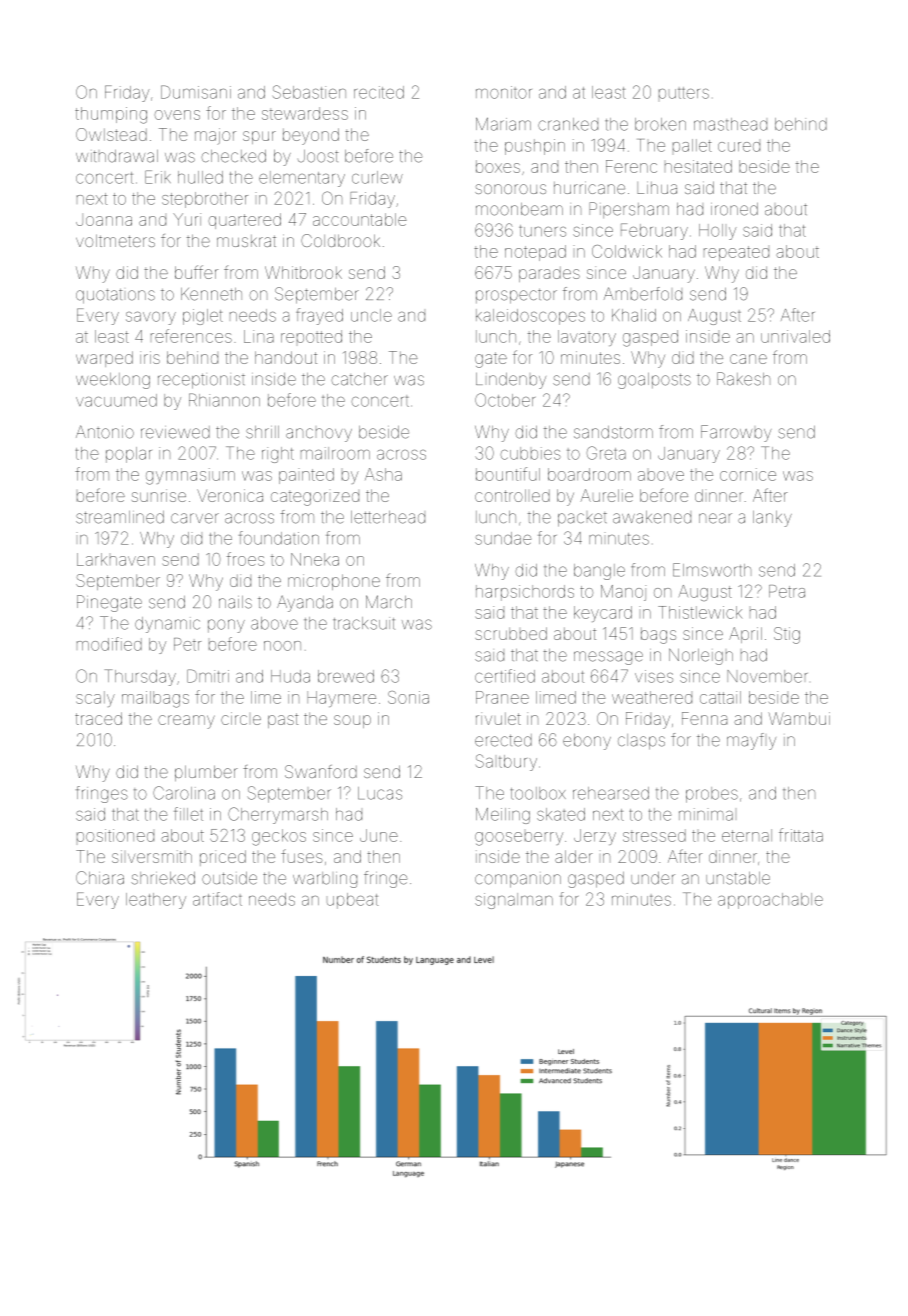 This screenshot has width=908, height=1316. What do you see at coordinates (116, 559) in the screenshot?
I see `Larkhaven` at bounding box center [116, 559].
